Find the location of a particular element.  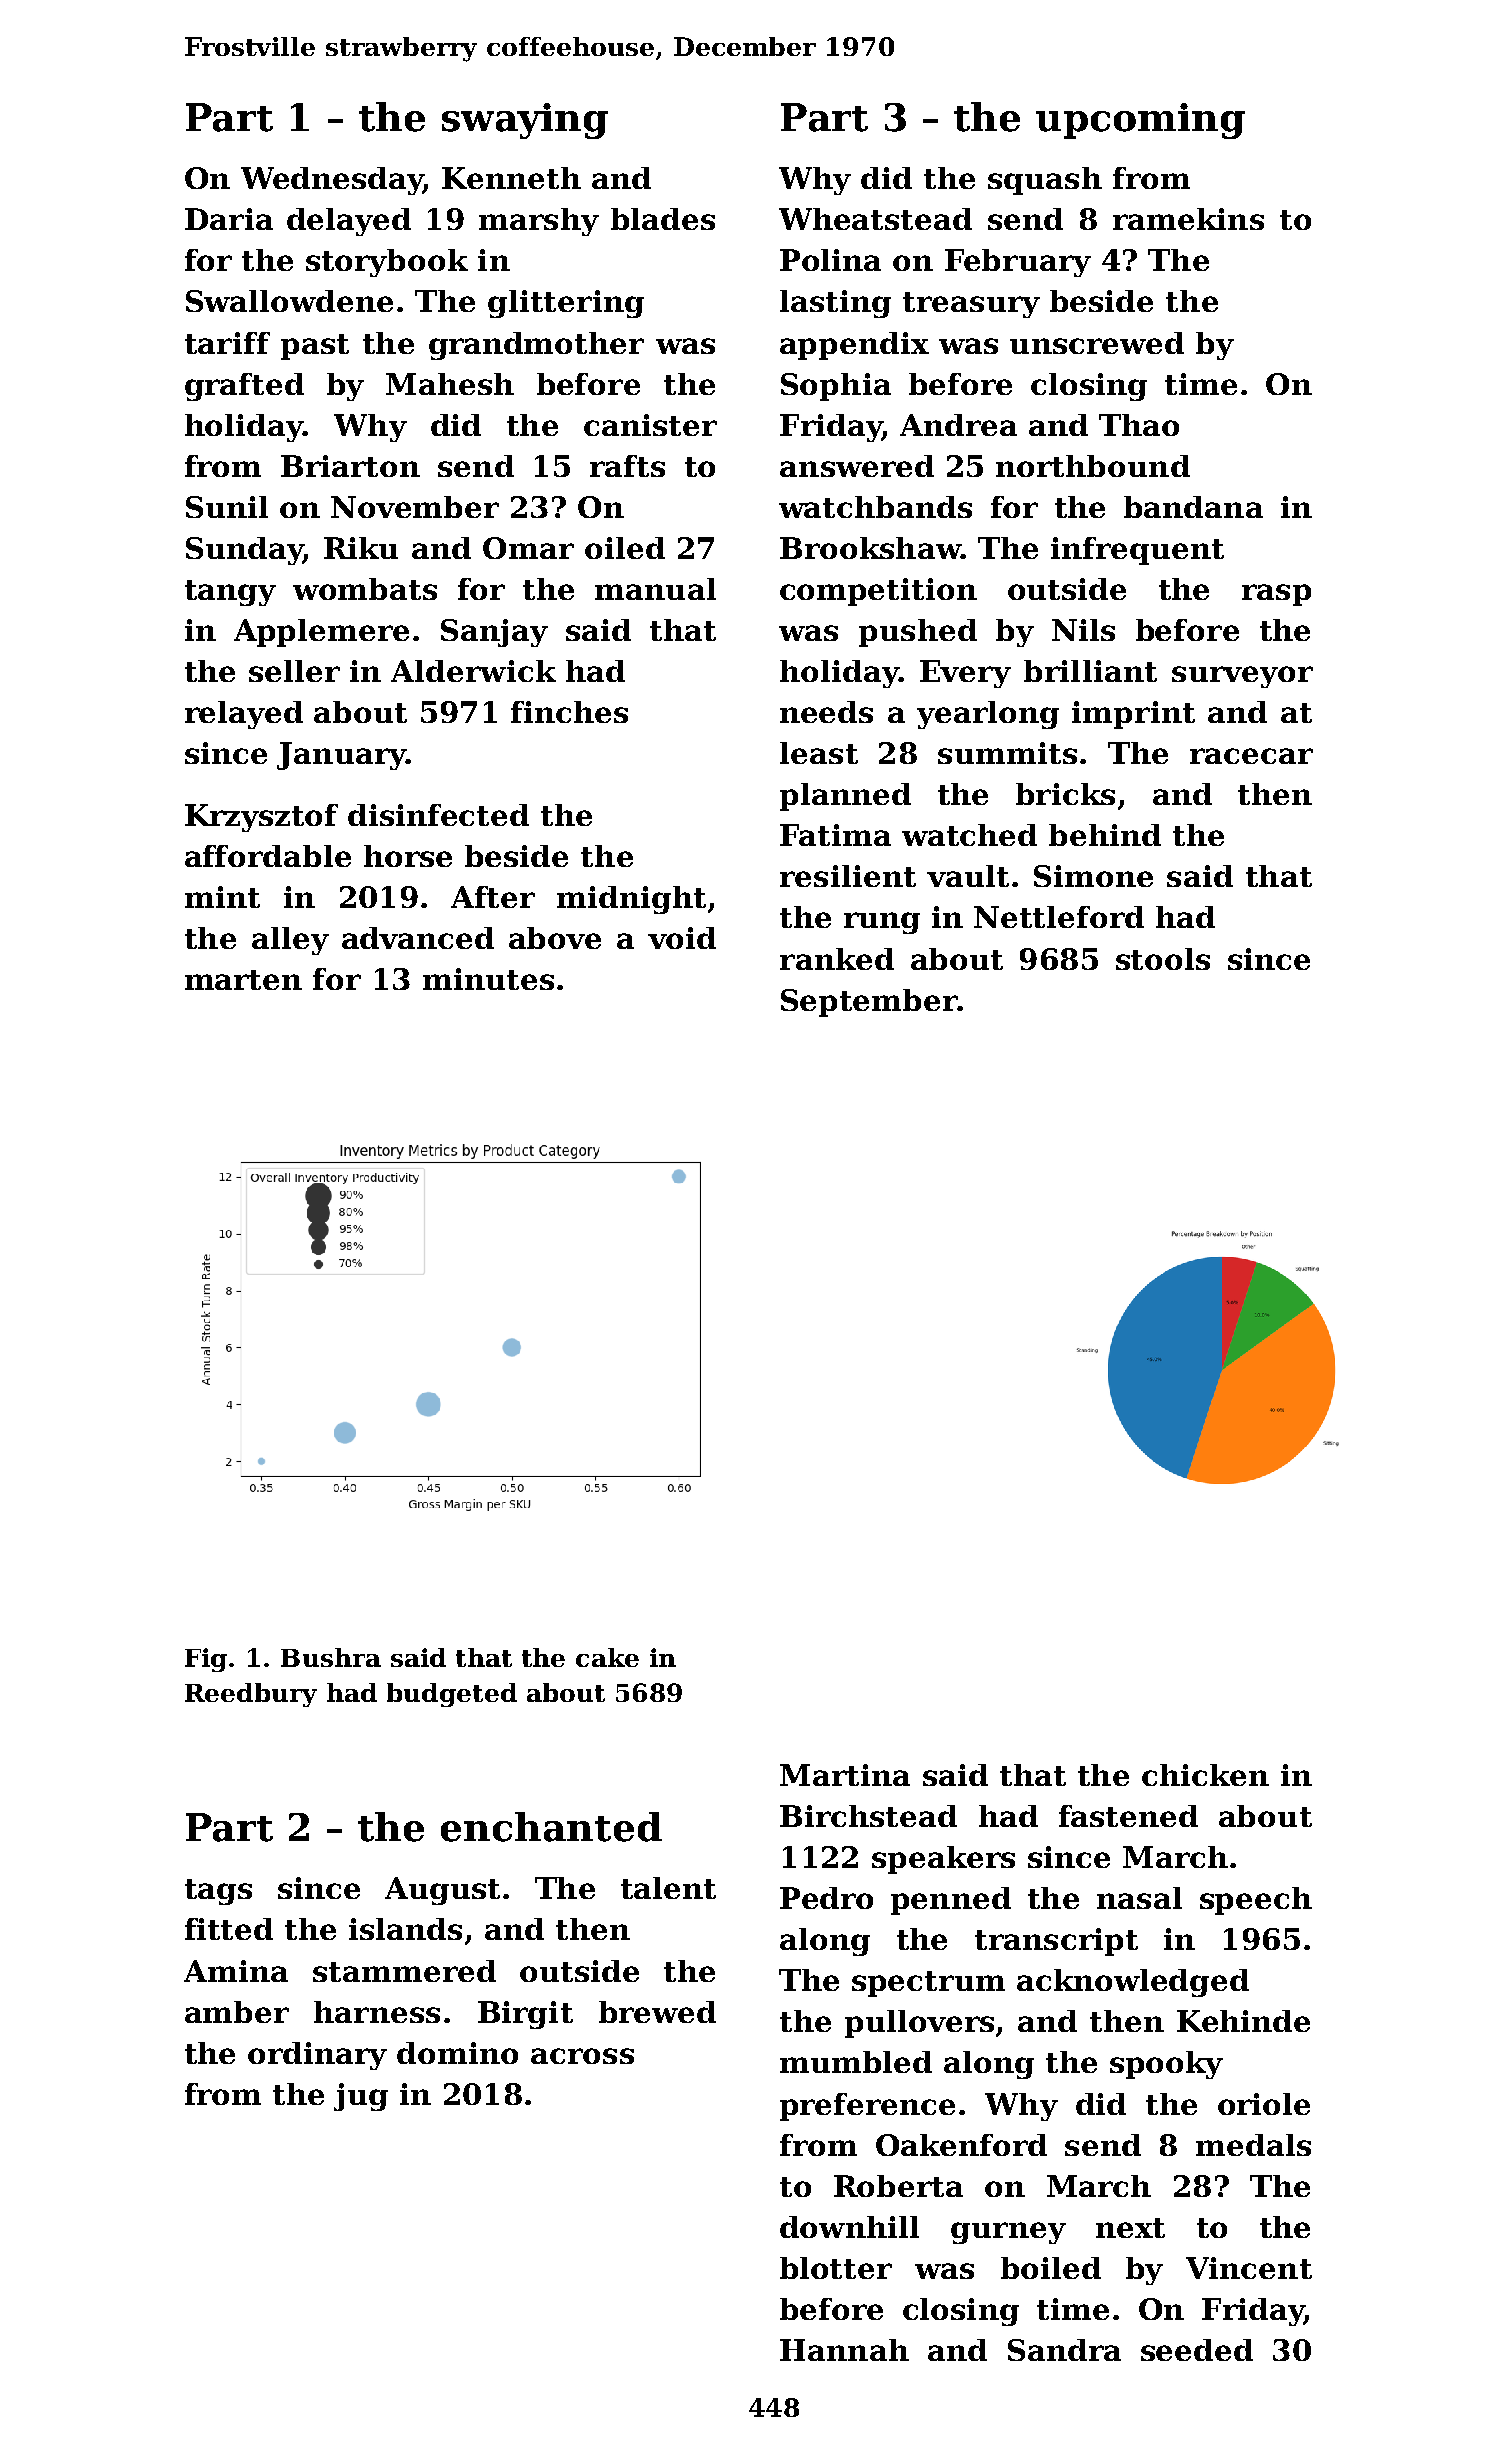

chicken is located at coordinates (1205, 1775).
